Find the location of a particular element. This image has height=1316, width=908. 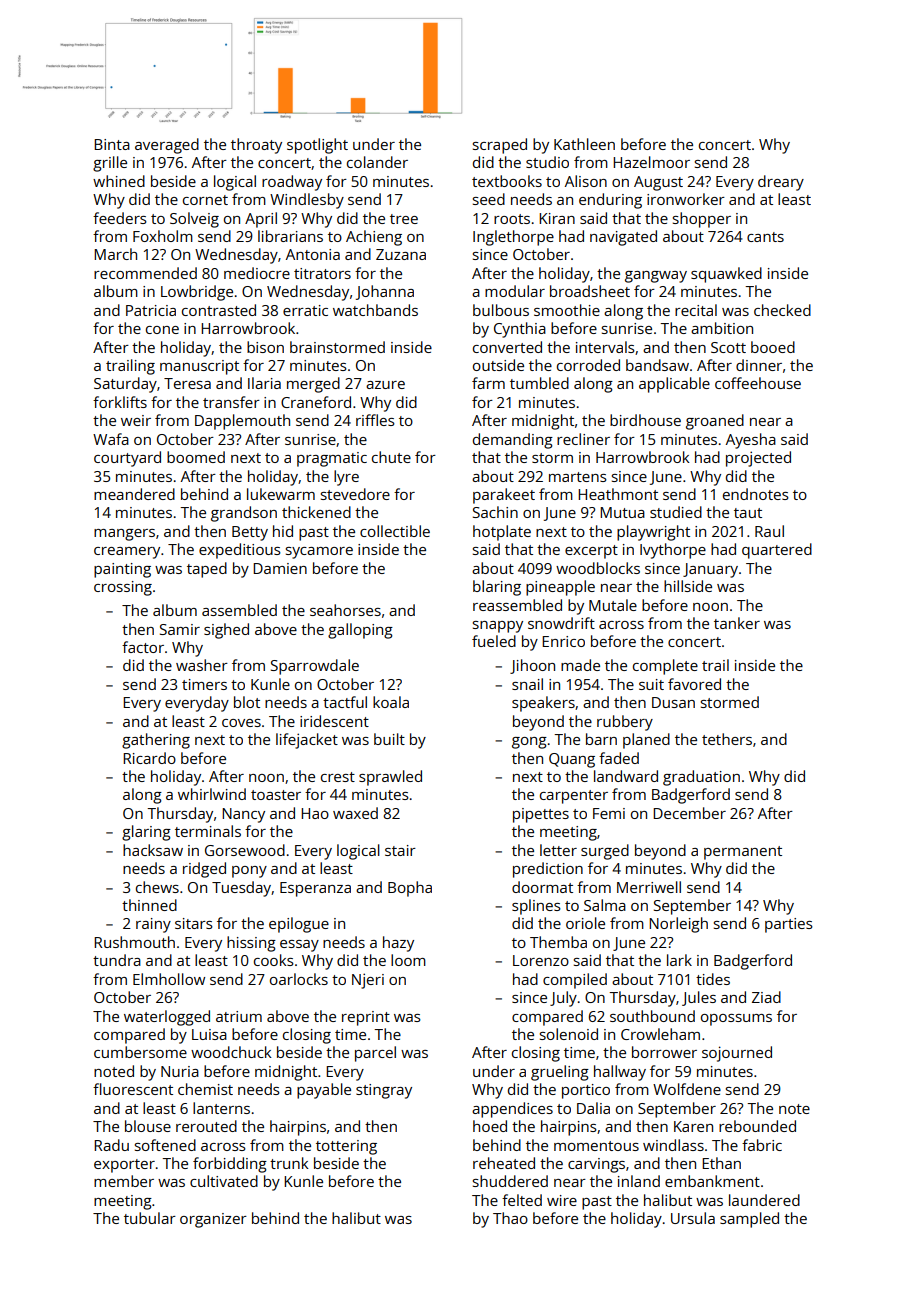

doormat is located at coordinates (542, 887).
